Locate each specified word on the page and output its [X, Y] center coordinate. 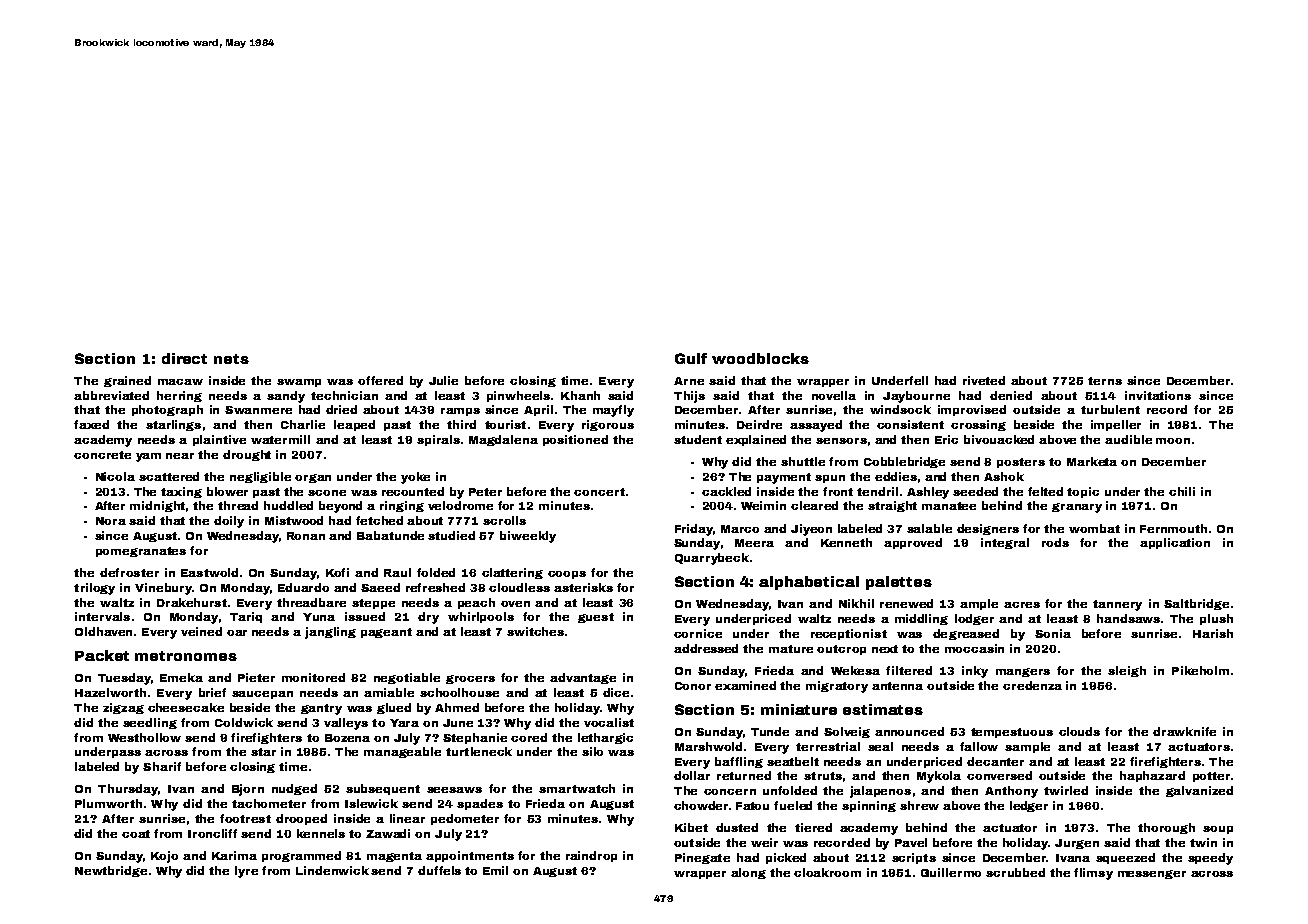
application [1175, 543]
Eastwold [209, 572]
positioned [575, 440]
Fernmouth [1173, 528]
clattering [512, 573]
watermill [280, 439]
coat [136, 834]
